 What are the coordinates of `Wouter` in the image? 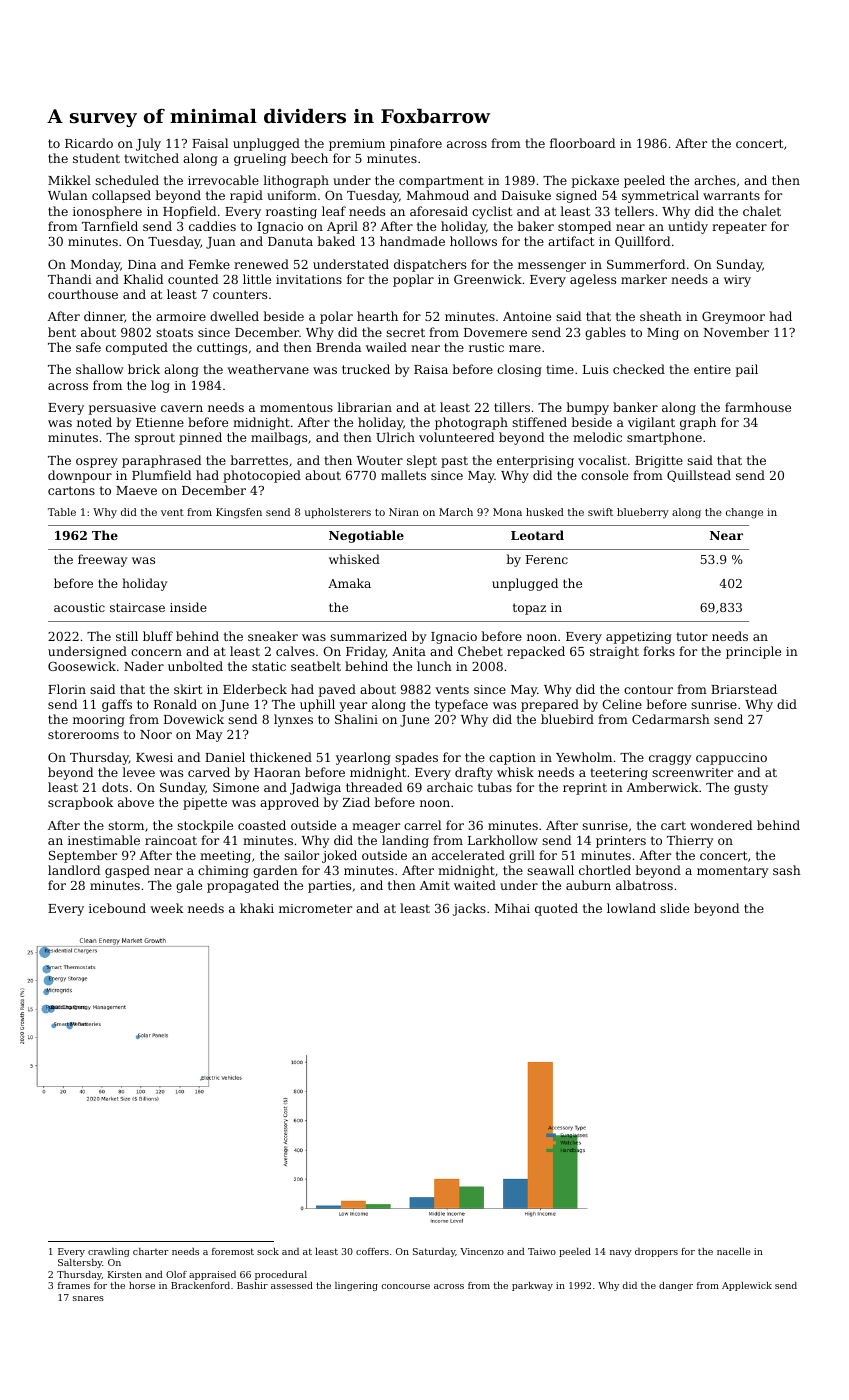 It's located at (380, 460).
